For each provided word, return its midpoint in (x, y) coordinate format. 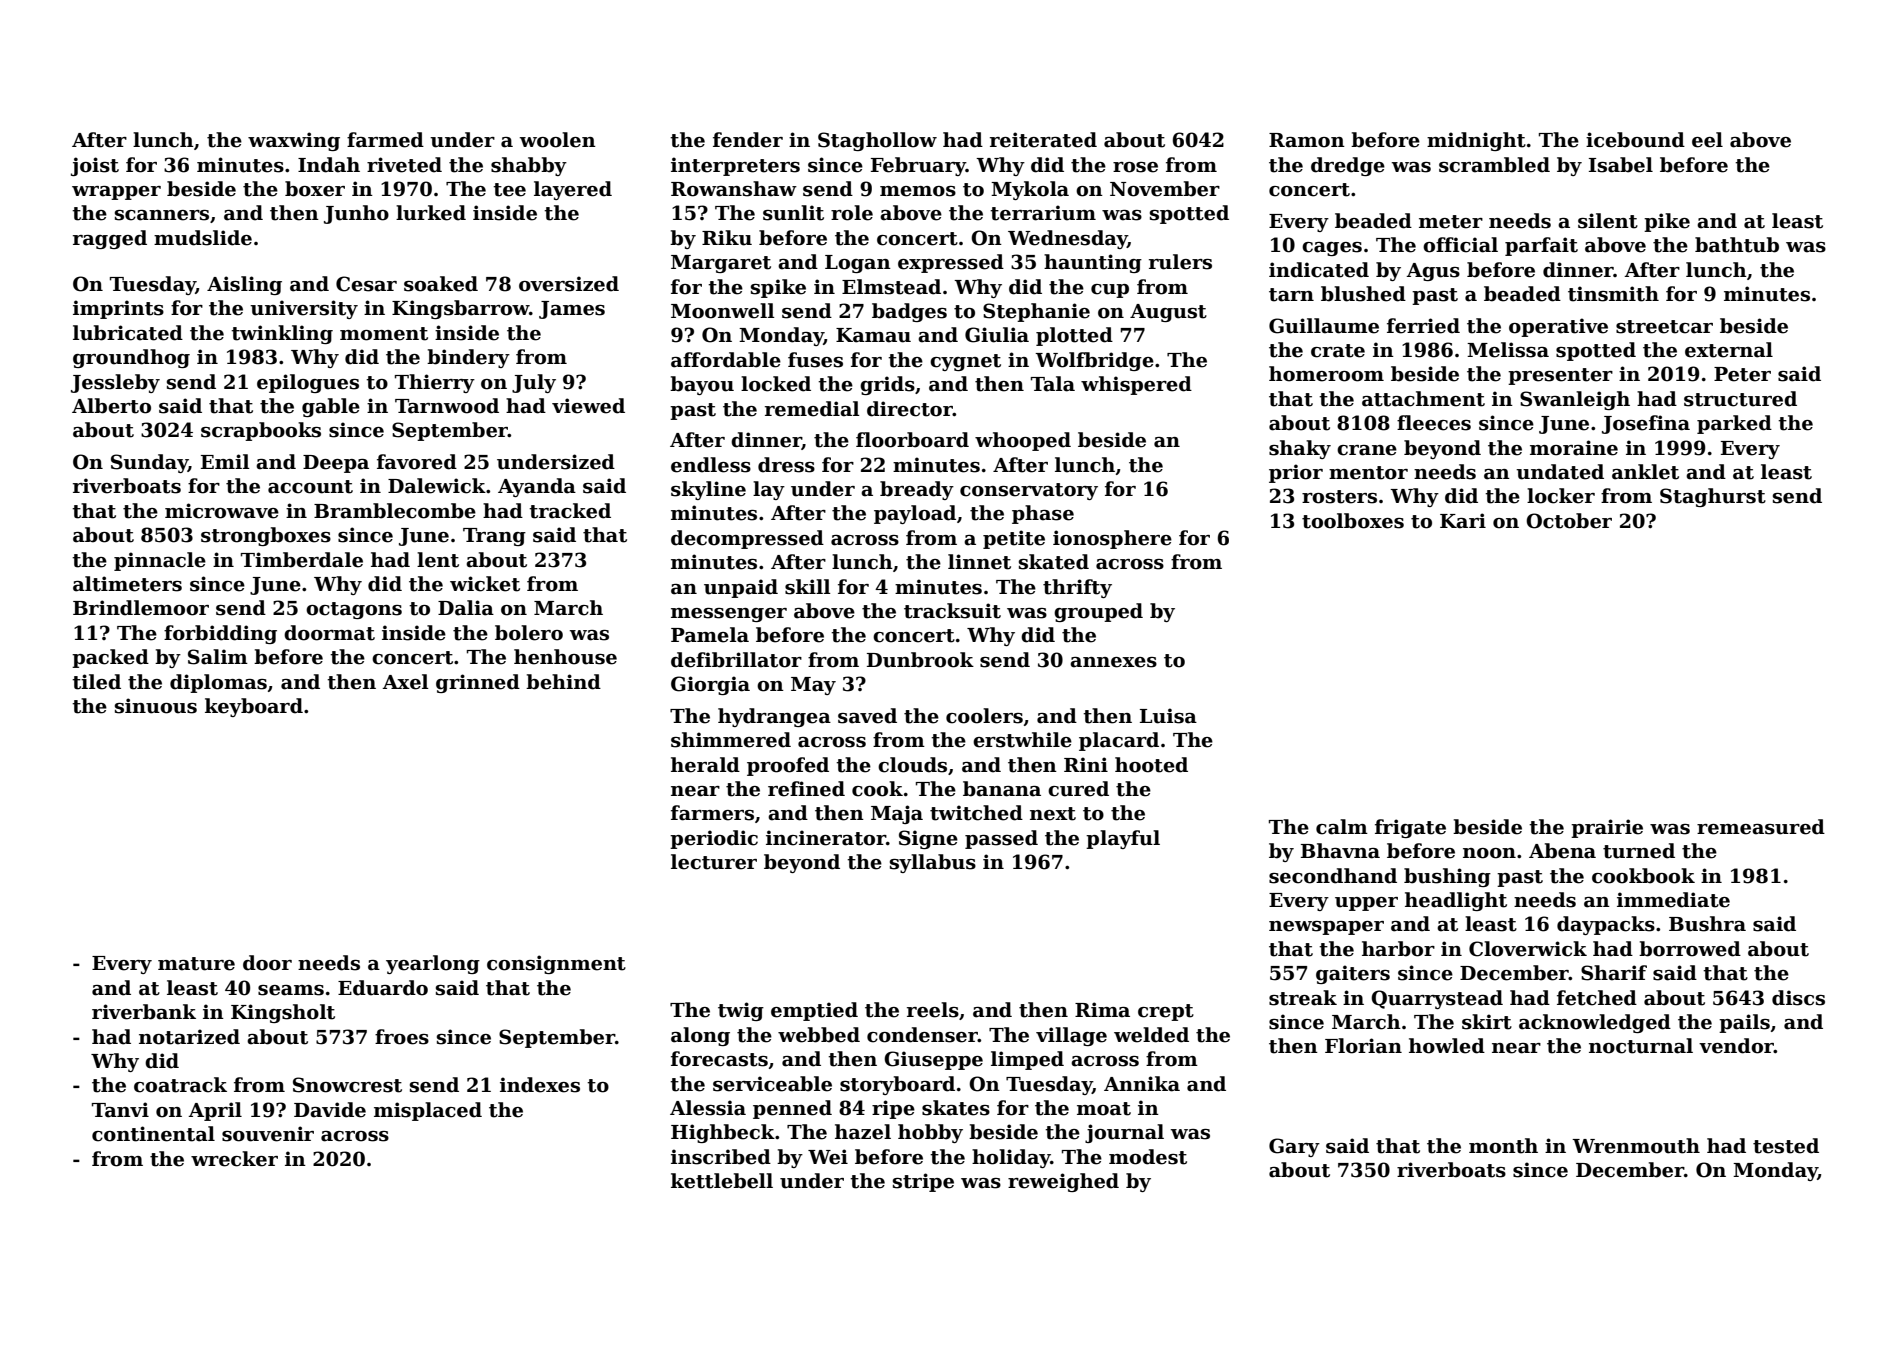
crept (1166, 1012)
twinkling (282, 334)
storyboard (897, 1085)
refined (806, 789)
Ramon (1307, 140)
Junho (356, 214)
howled (1447, 1046)
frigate (1410, 828)
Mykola (1030, 190)
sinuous (156, 706)
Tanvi (120, 1110)
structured (1740, 399)
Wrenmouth (1636, 1146)
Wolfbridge (1094, 361)
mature (196, 964)
